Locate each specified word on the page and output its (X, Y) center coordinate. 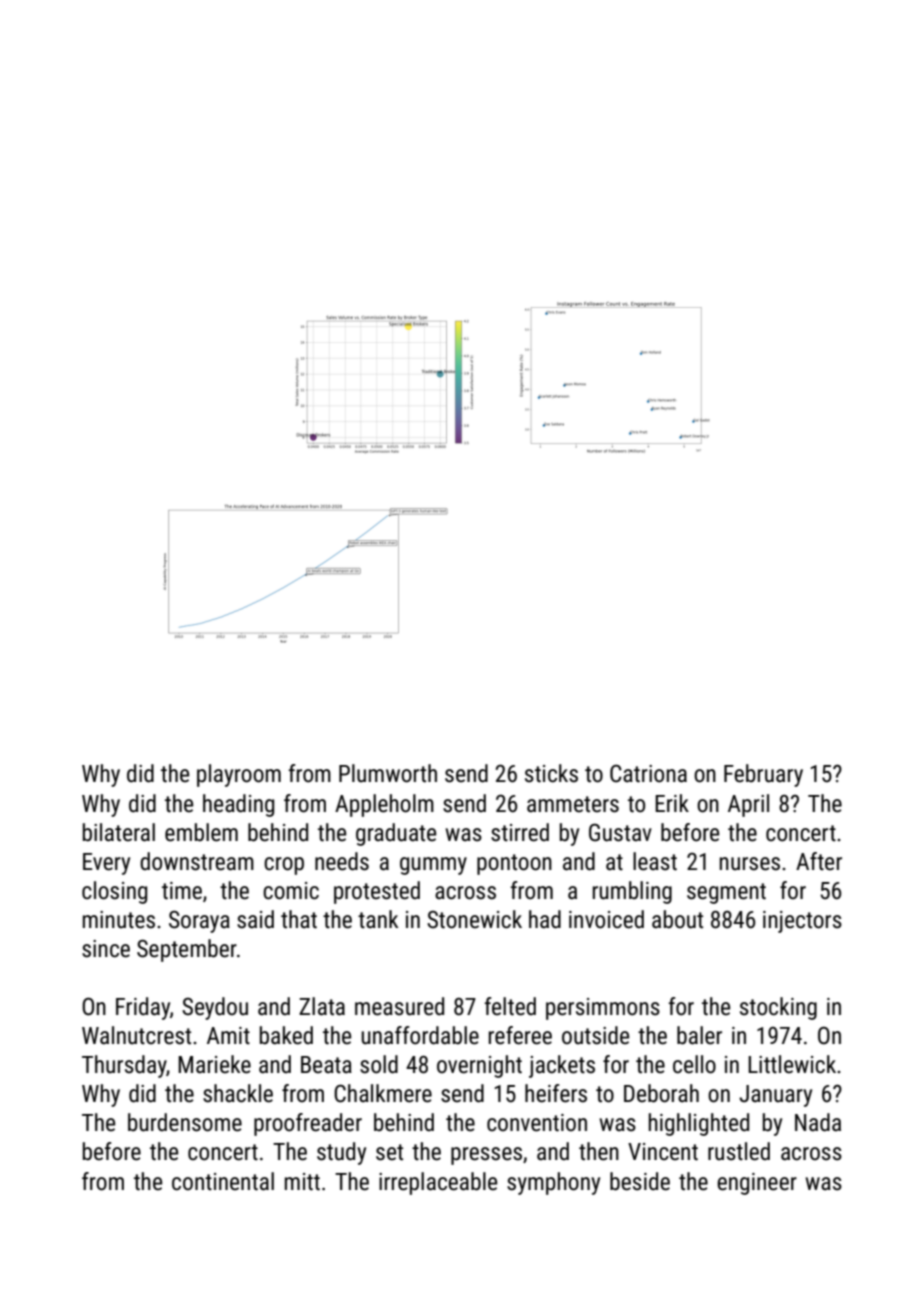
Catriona (648, 773)
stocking (778, 1008)
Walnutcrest (136, 1035)
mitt (302, 1182)
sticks (551, 773)
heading (238, 805)
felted (510, 1006)
